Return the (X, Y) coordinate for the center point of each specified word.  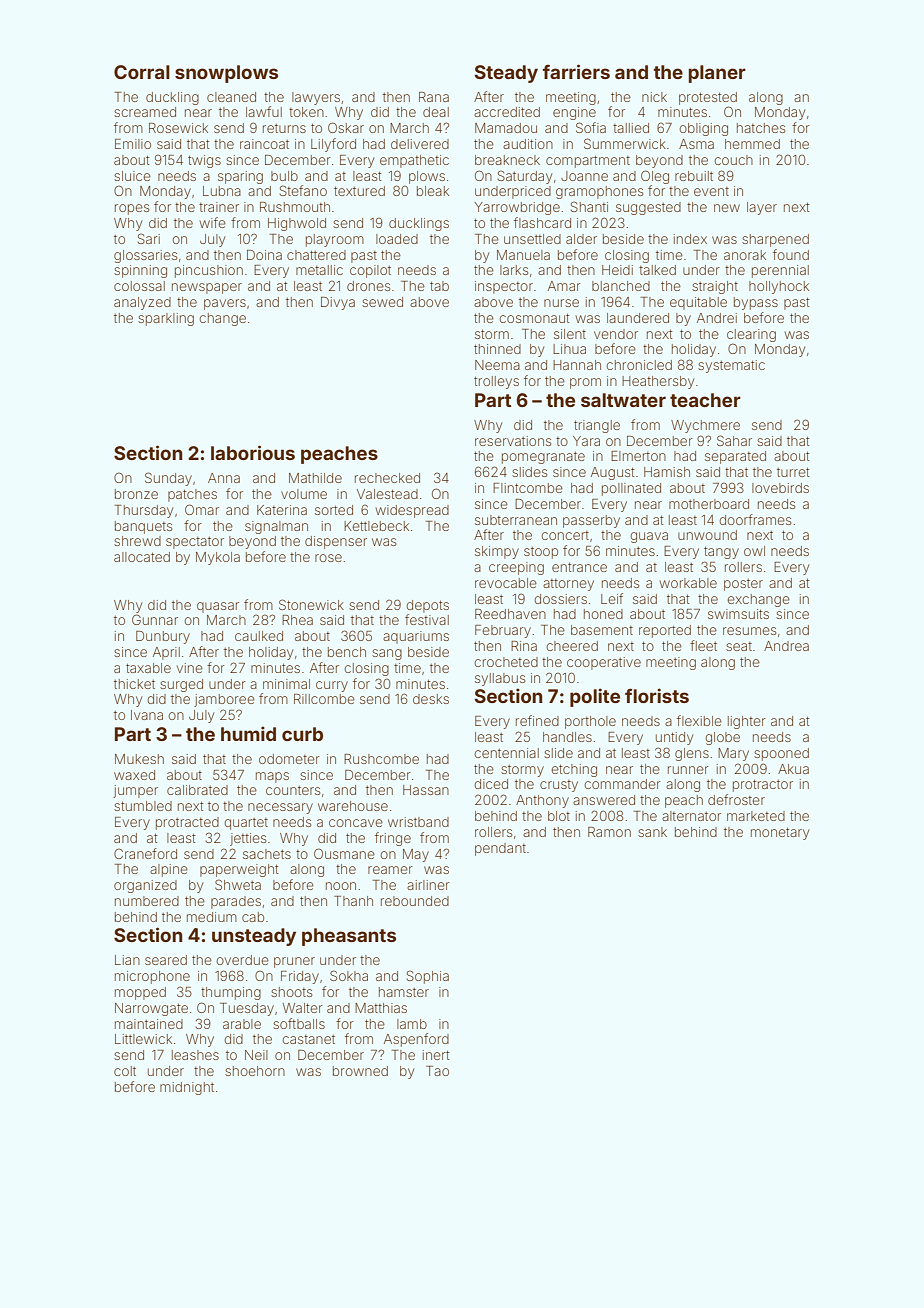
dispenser (336, 542)
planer (717, 74)
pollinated (631, 489)
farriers (576, 71)
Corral (142, 72)
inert (436, 1055)
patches (192, 495)
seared (166, 960)
